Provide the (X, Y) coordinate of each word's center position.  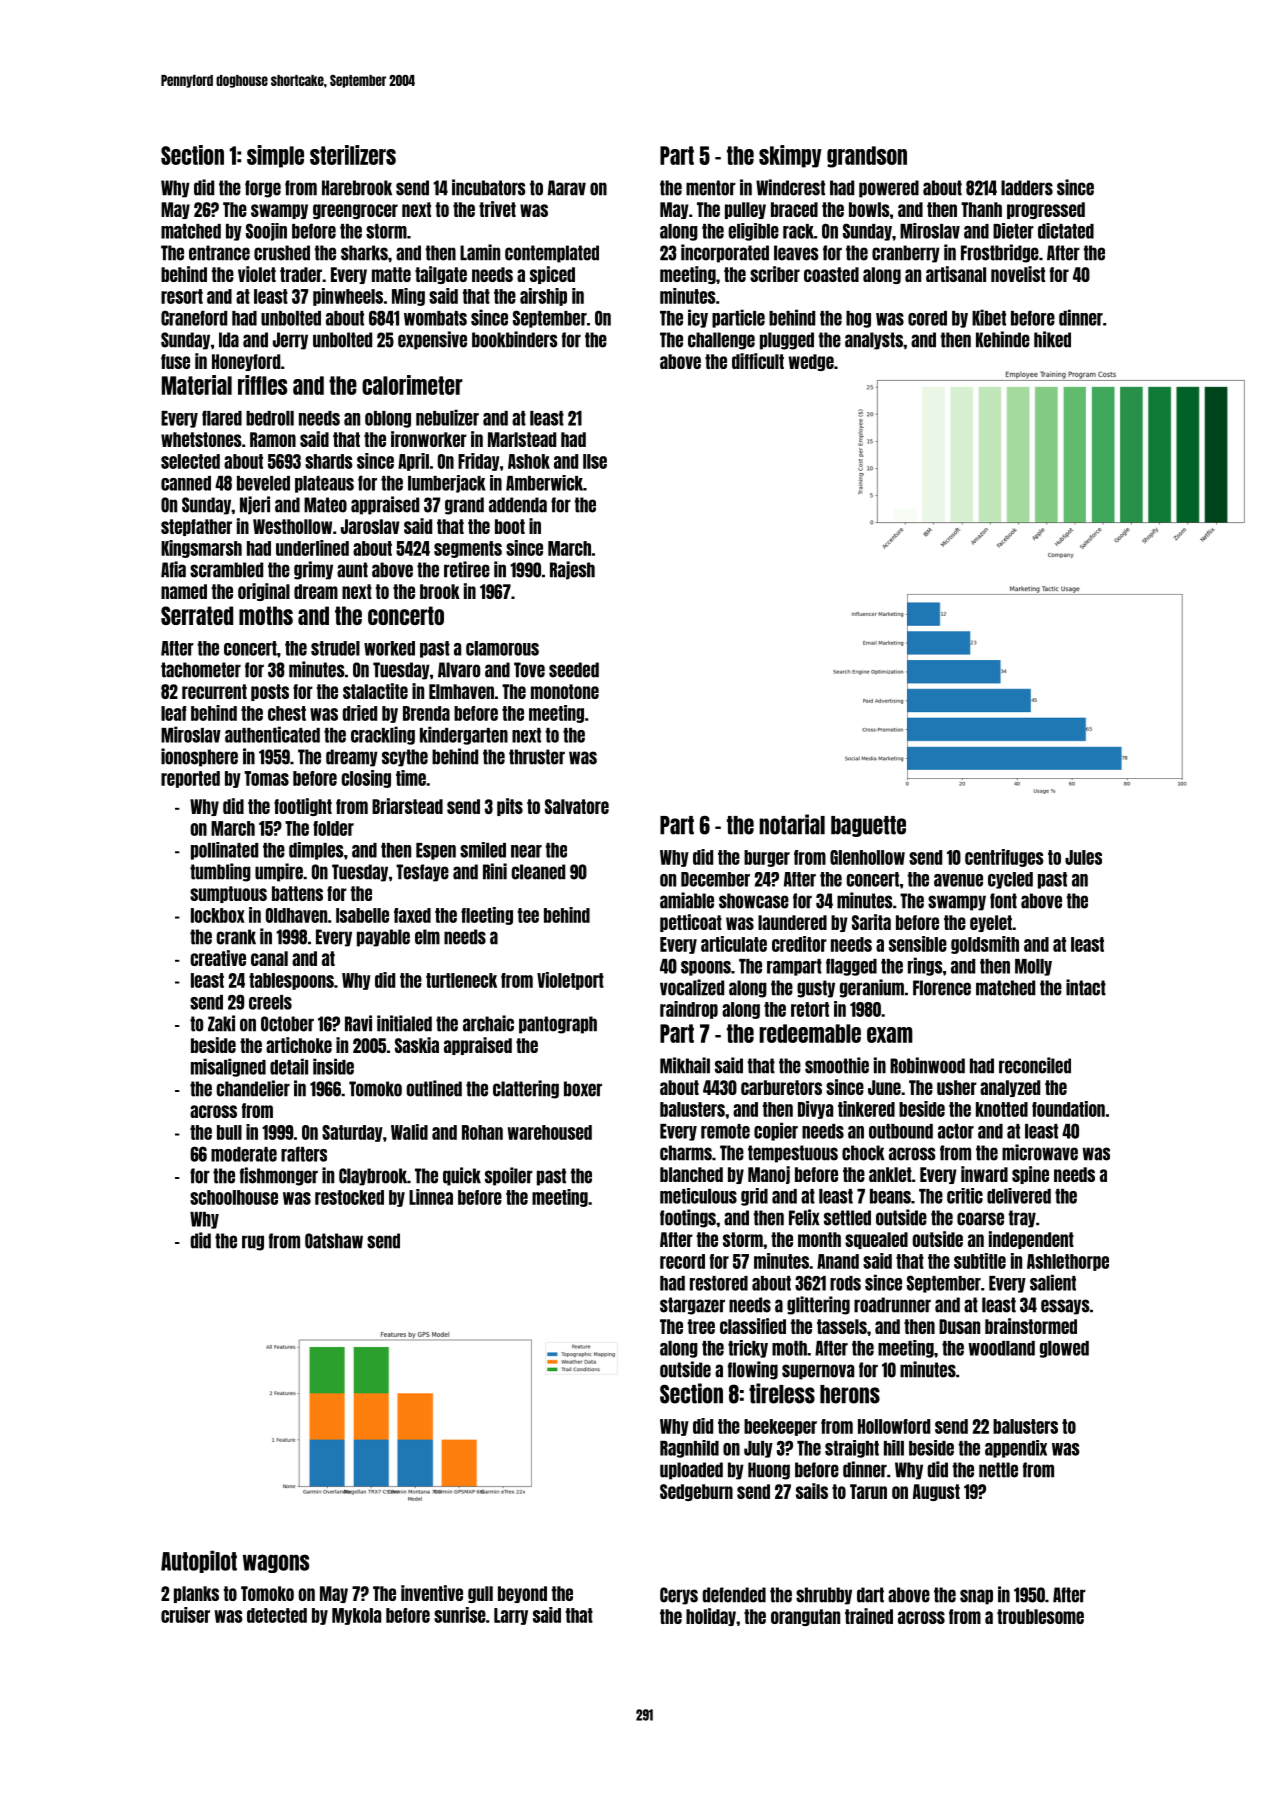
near (526, 851)
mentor (711, 188)
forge (263, 189)
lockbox (218, 915)
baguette (868, 826)
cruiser (185, 1615)
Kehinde (1003, 339)
